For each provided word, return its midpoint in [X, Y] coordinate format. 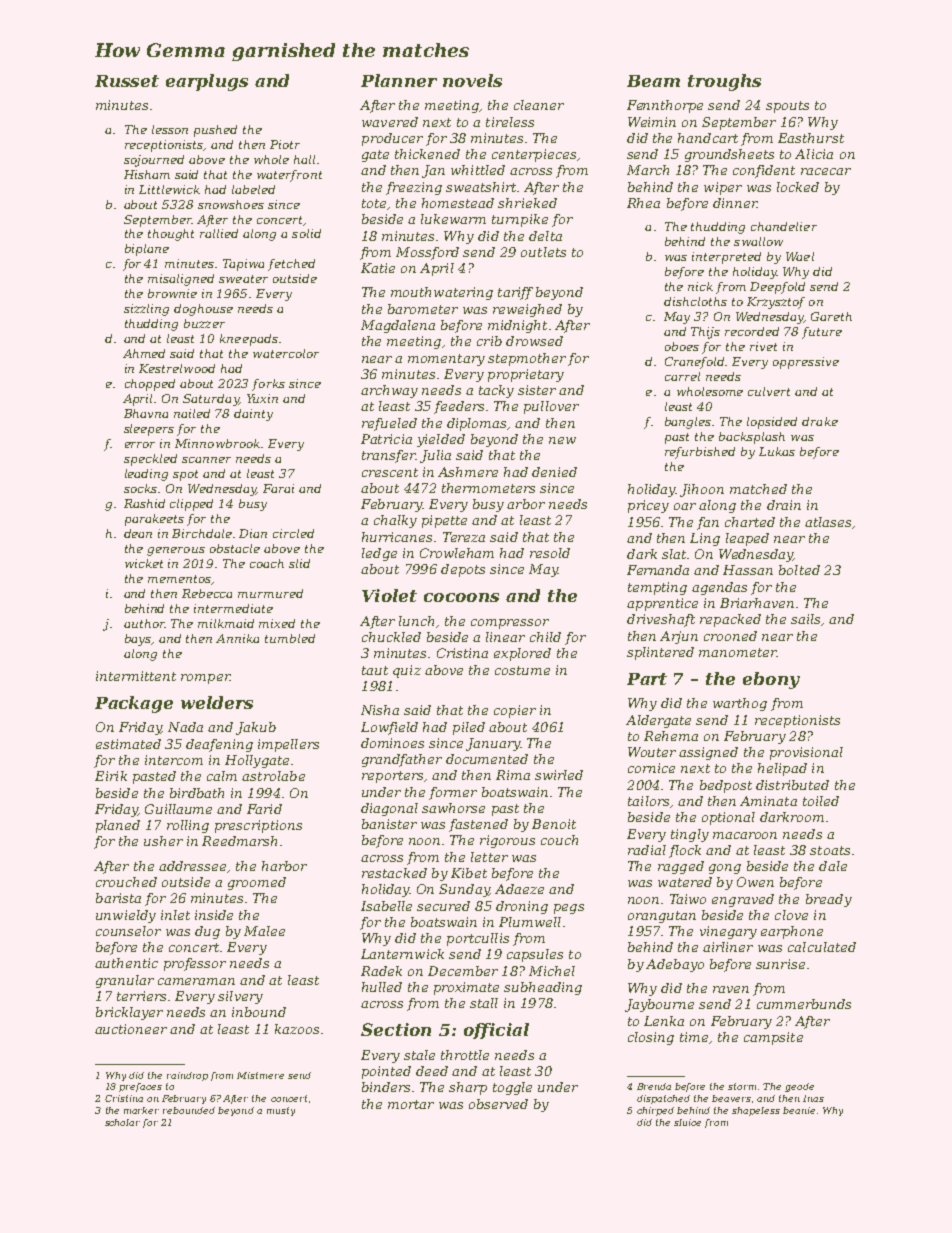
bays [138, 640]
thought [171, 235]
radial [647, 850]
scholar [122, 1122]
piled [469, 728]
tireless [510, 122]
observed [498, 1104]
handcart [708, 138]
